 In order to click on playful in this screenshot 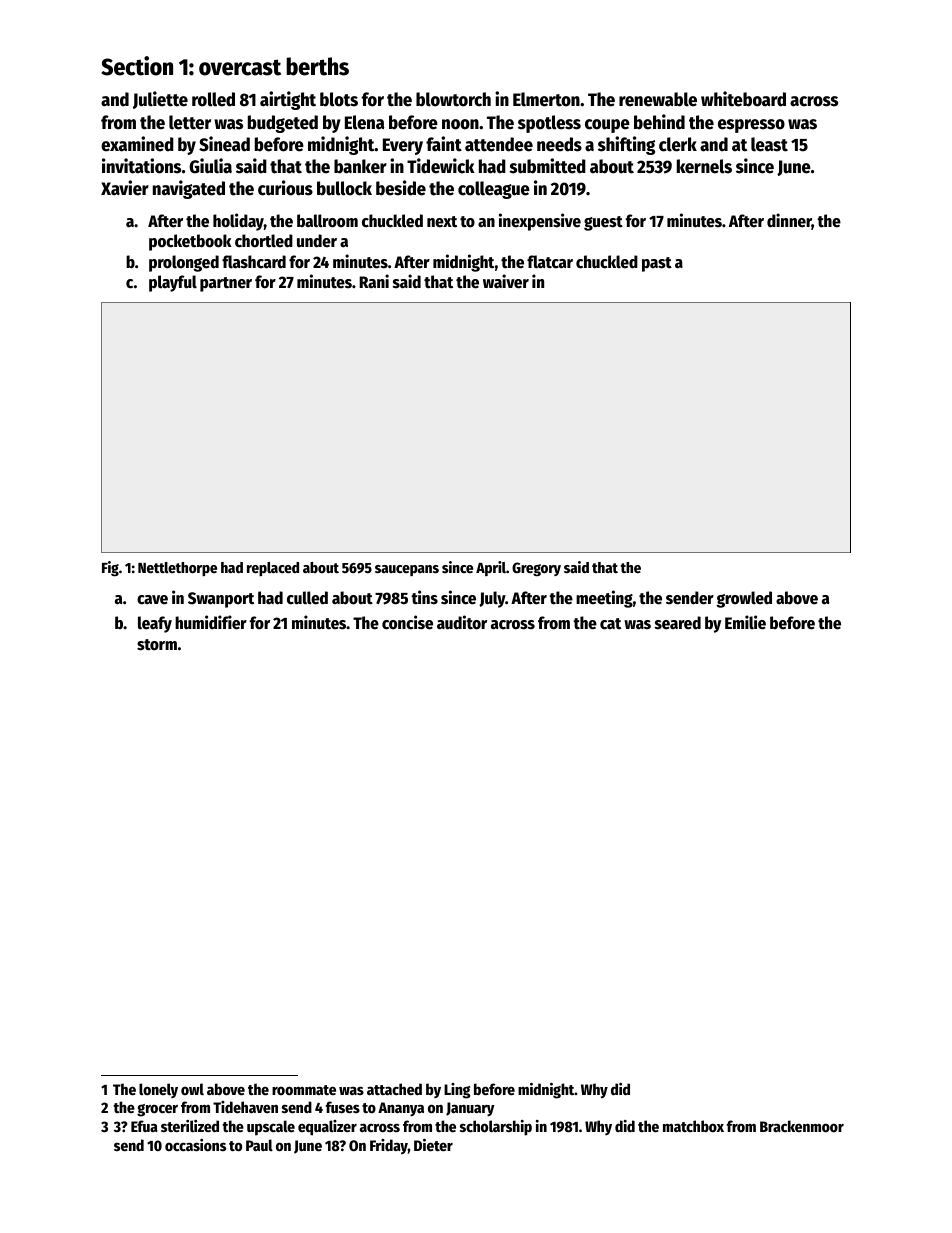, I will do `click(173, 283)`.
